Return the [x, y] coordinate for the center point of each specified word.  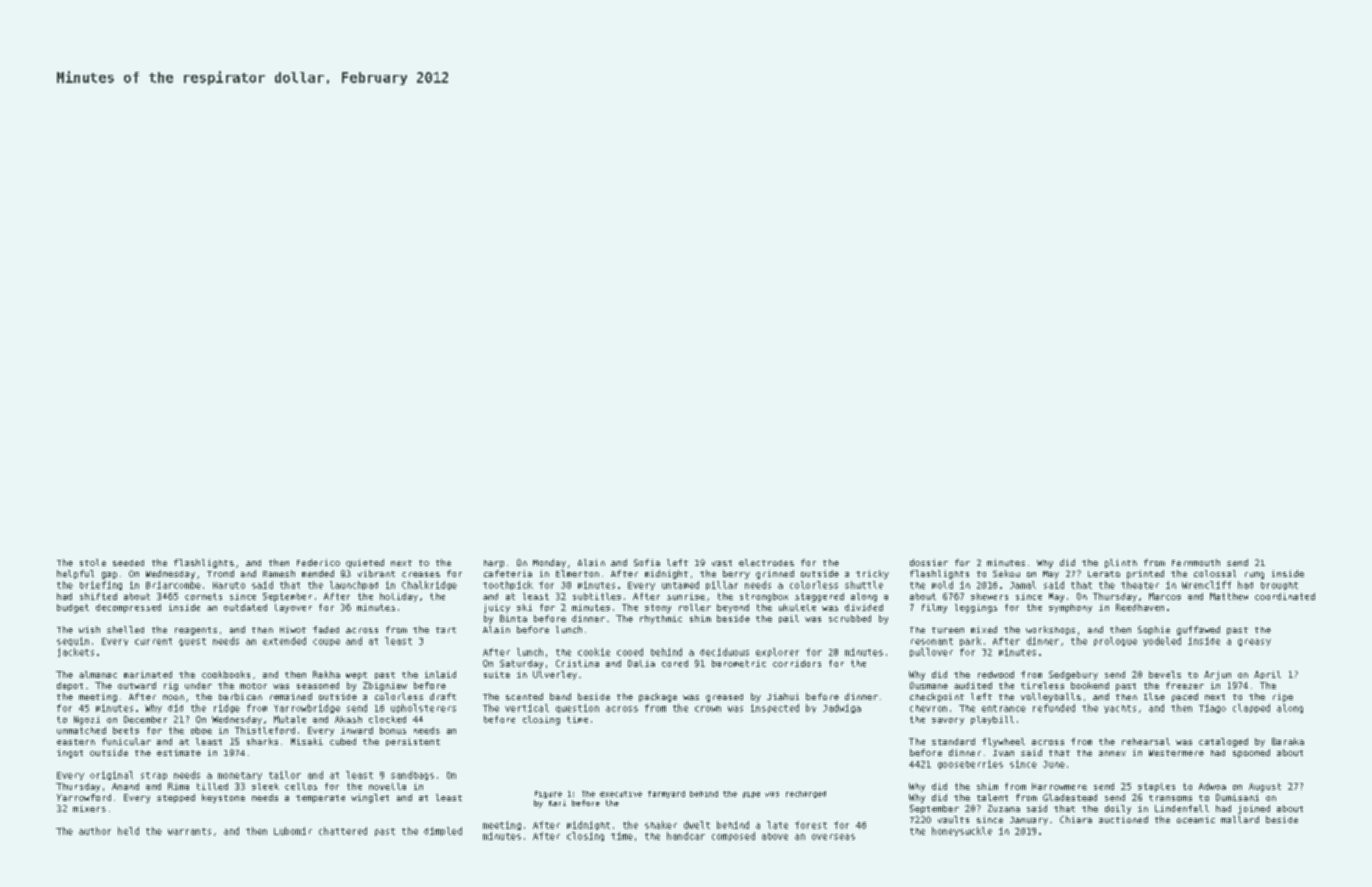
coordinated [1285, 596]
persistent [413, 742]
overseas [833, 837]
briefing [101, 585]
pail [789, 619]
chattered [343, 831]
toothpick [508, 585]
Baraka [1288, 741]
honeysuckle [962, 831]
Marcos [1165, 596]
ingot [70, 753]
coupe [326, 642]
